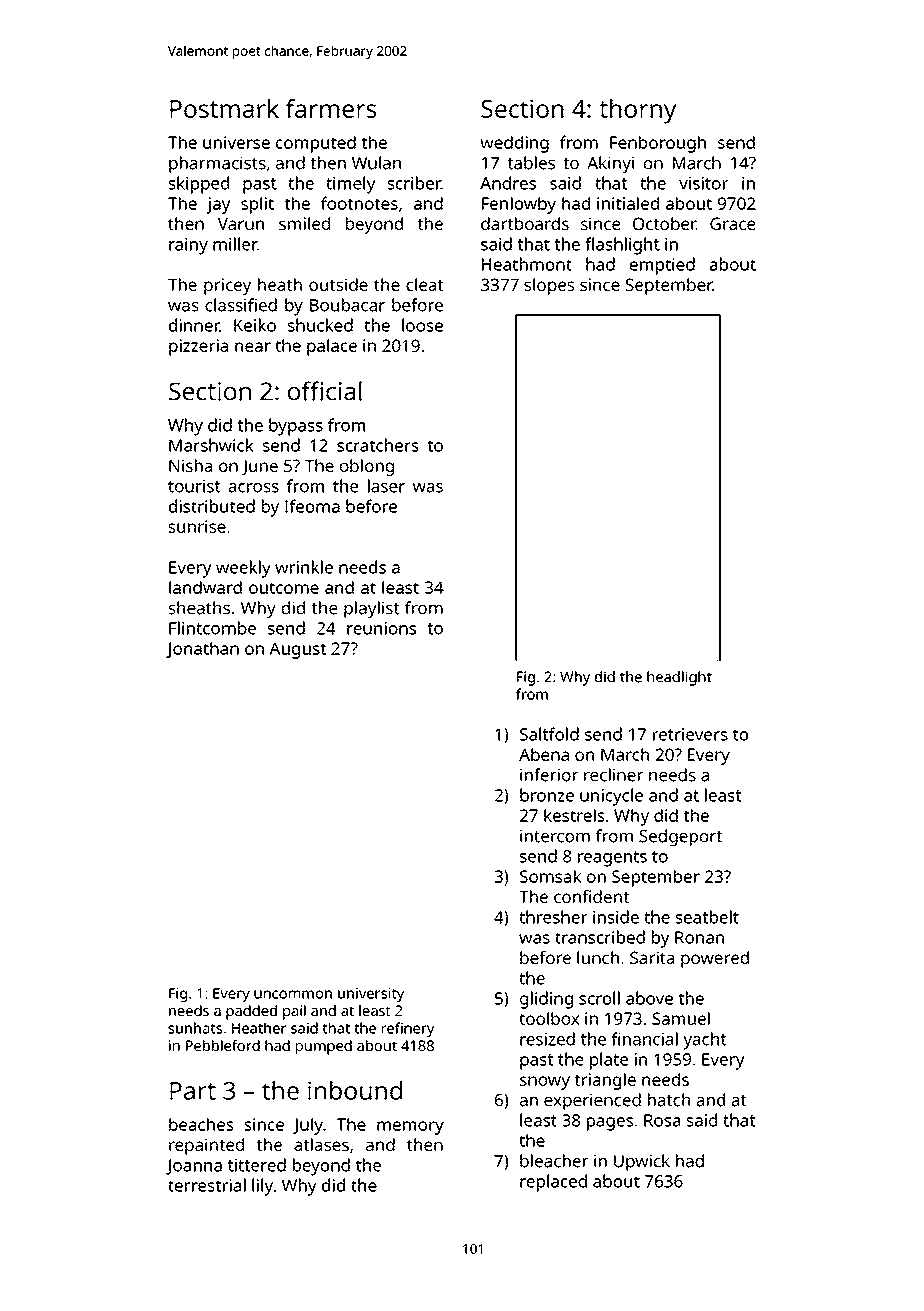  What do you see at coordinates (331, 108) in the screenshot?
I see `farmers` at bounding box center [331, 108].
